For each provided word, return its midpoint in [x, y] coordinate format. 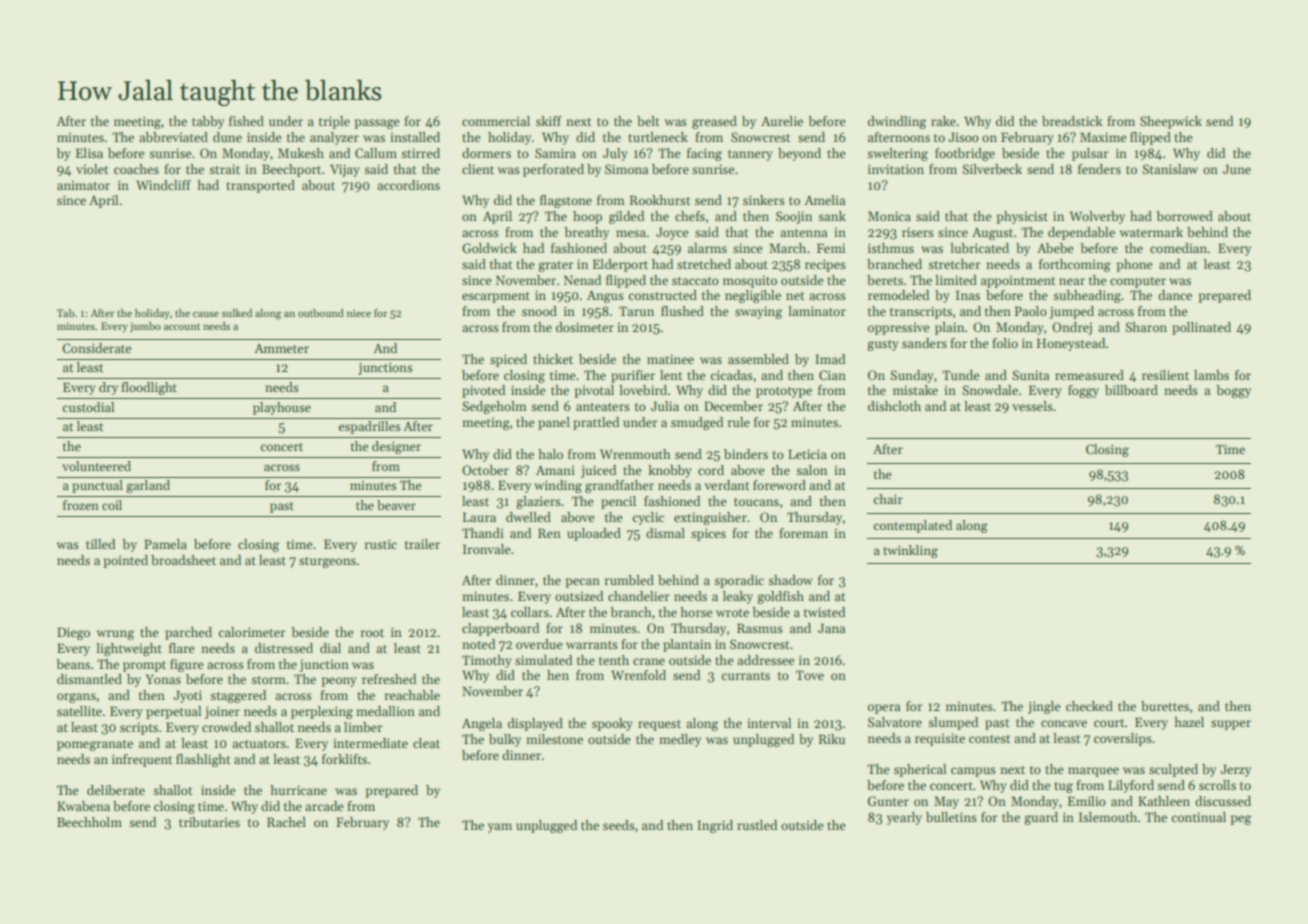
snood [539, 311]
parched [188, 633]
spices [708, 534]
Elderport [620, 265]
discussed [1223, 801]
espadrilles [369, 427]
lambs [1211, 375]
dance [1175, 295]
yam [500, 828]
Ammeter [281, 348]
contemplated [912, 526]
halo [550, 454]
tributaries [209, 822]
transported [260, 186]
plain [949, 328]
